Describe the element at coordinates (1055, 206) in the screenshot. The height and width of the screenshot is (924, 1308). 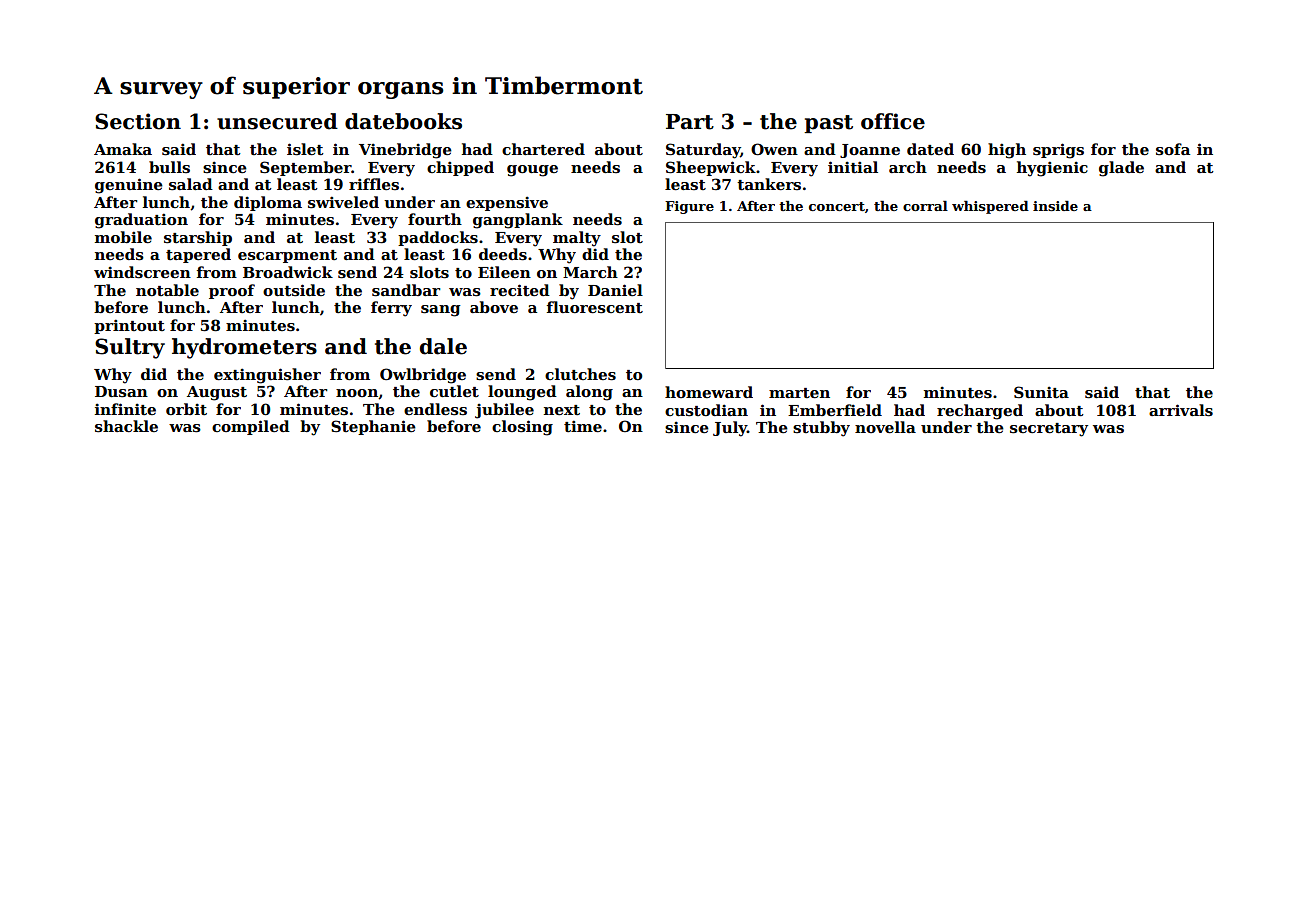
I see `inside` at that location.
